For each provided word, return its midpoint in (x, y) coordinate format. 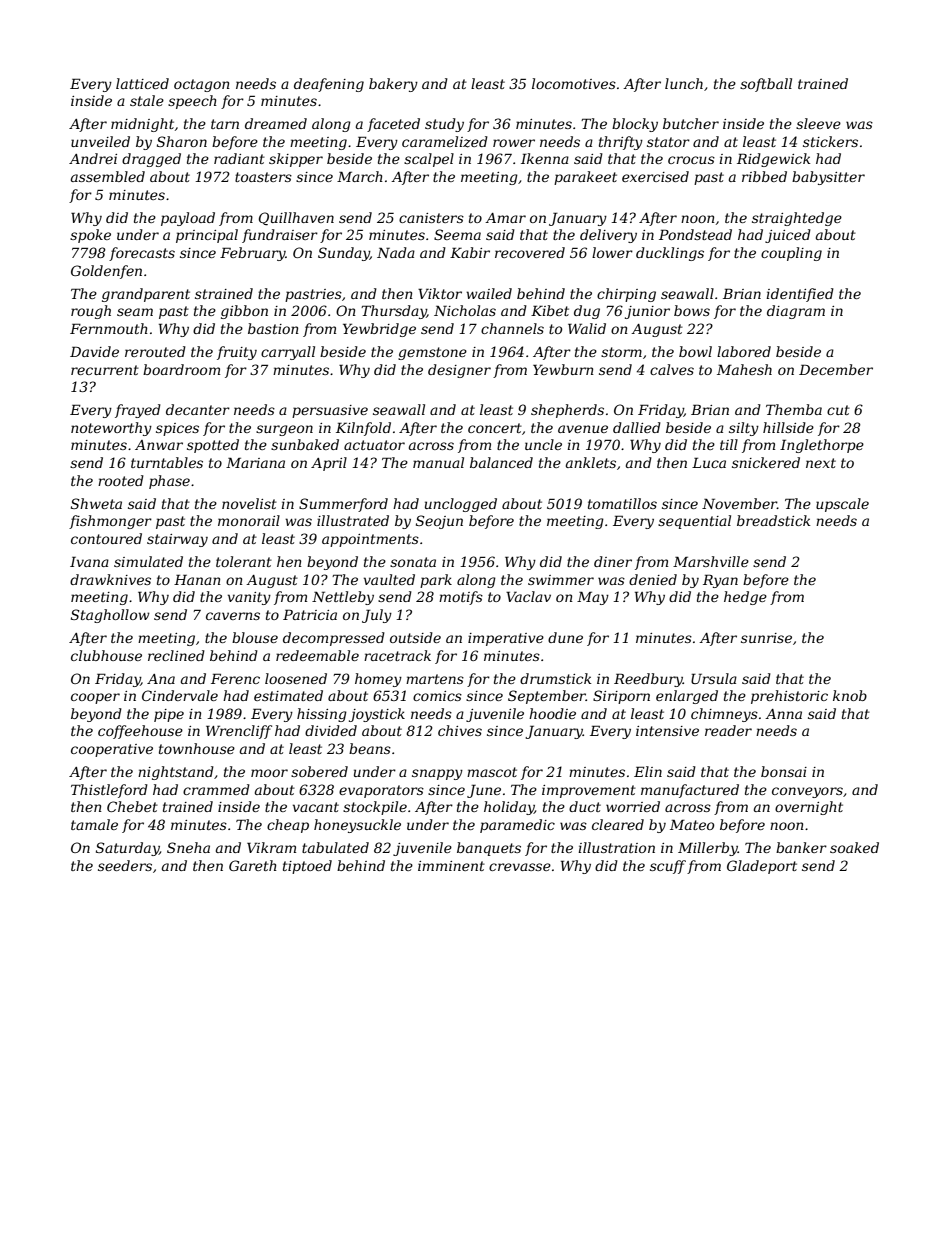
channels (512, 328)
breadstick (773, 520)
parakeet (585, 178)
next (821, 463)
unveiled (100, 141)
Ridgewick (773, 160)
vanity (249, 598)
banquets (489, 849)
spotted (213, 446)
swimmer (561, 580)
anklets (591, 462)
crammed (216, 789)
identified (800, 295)
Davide (94, 351)
